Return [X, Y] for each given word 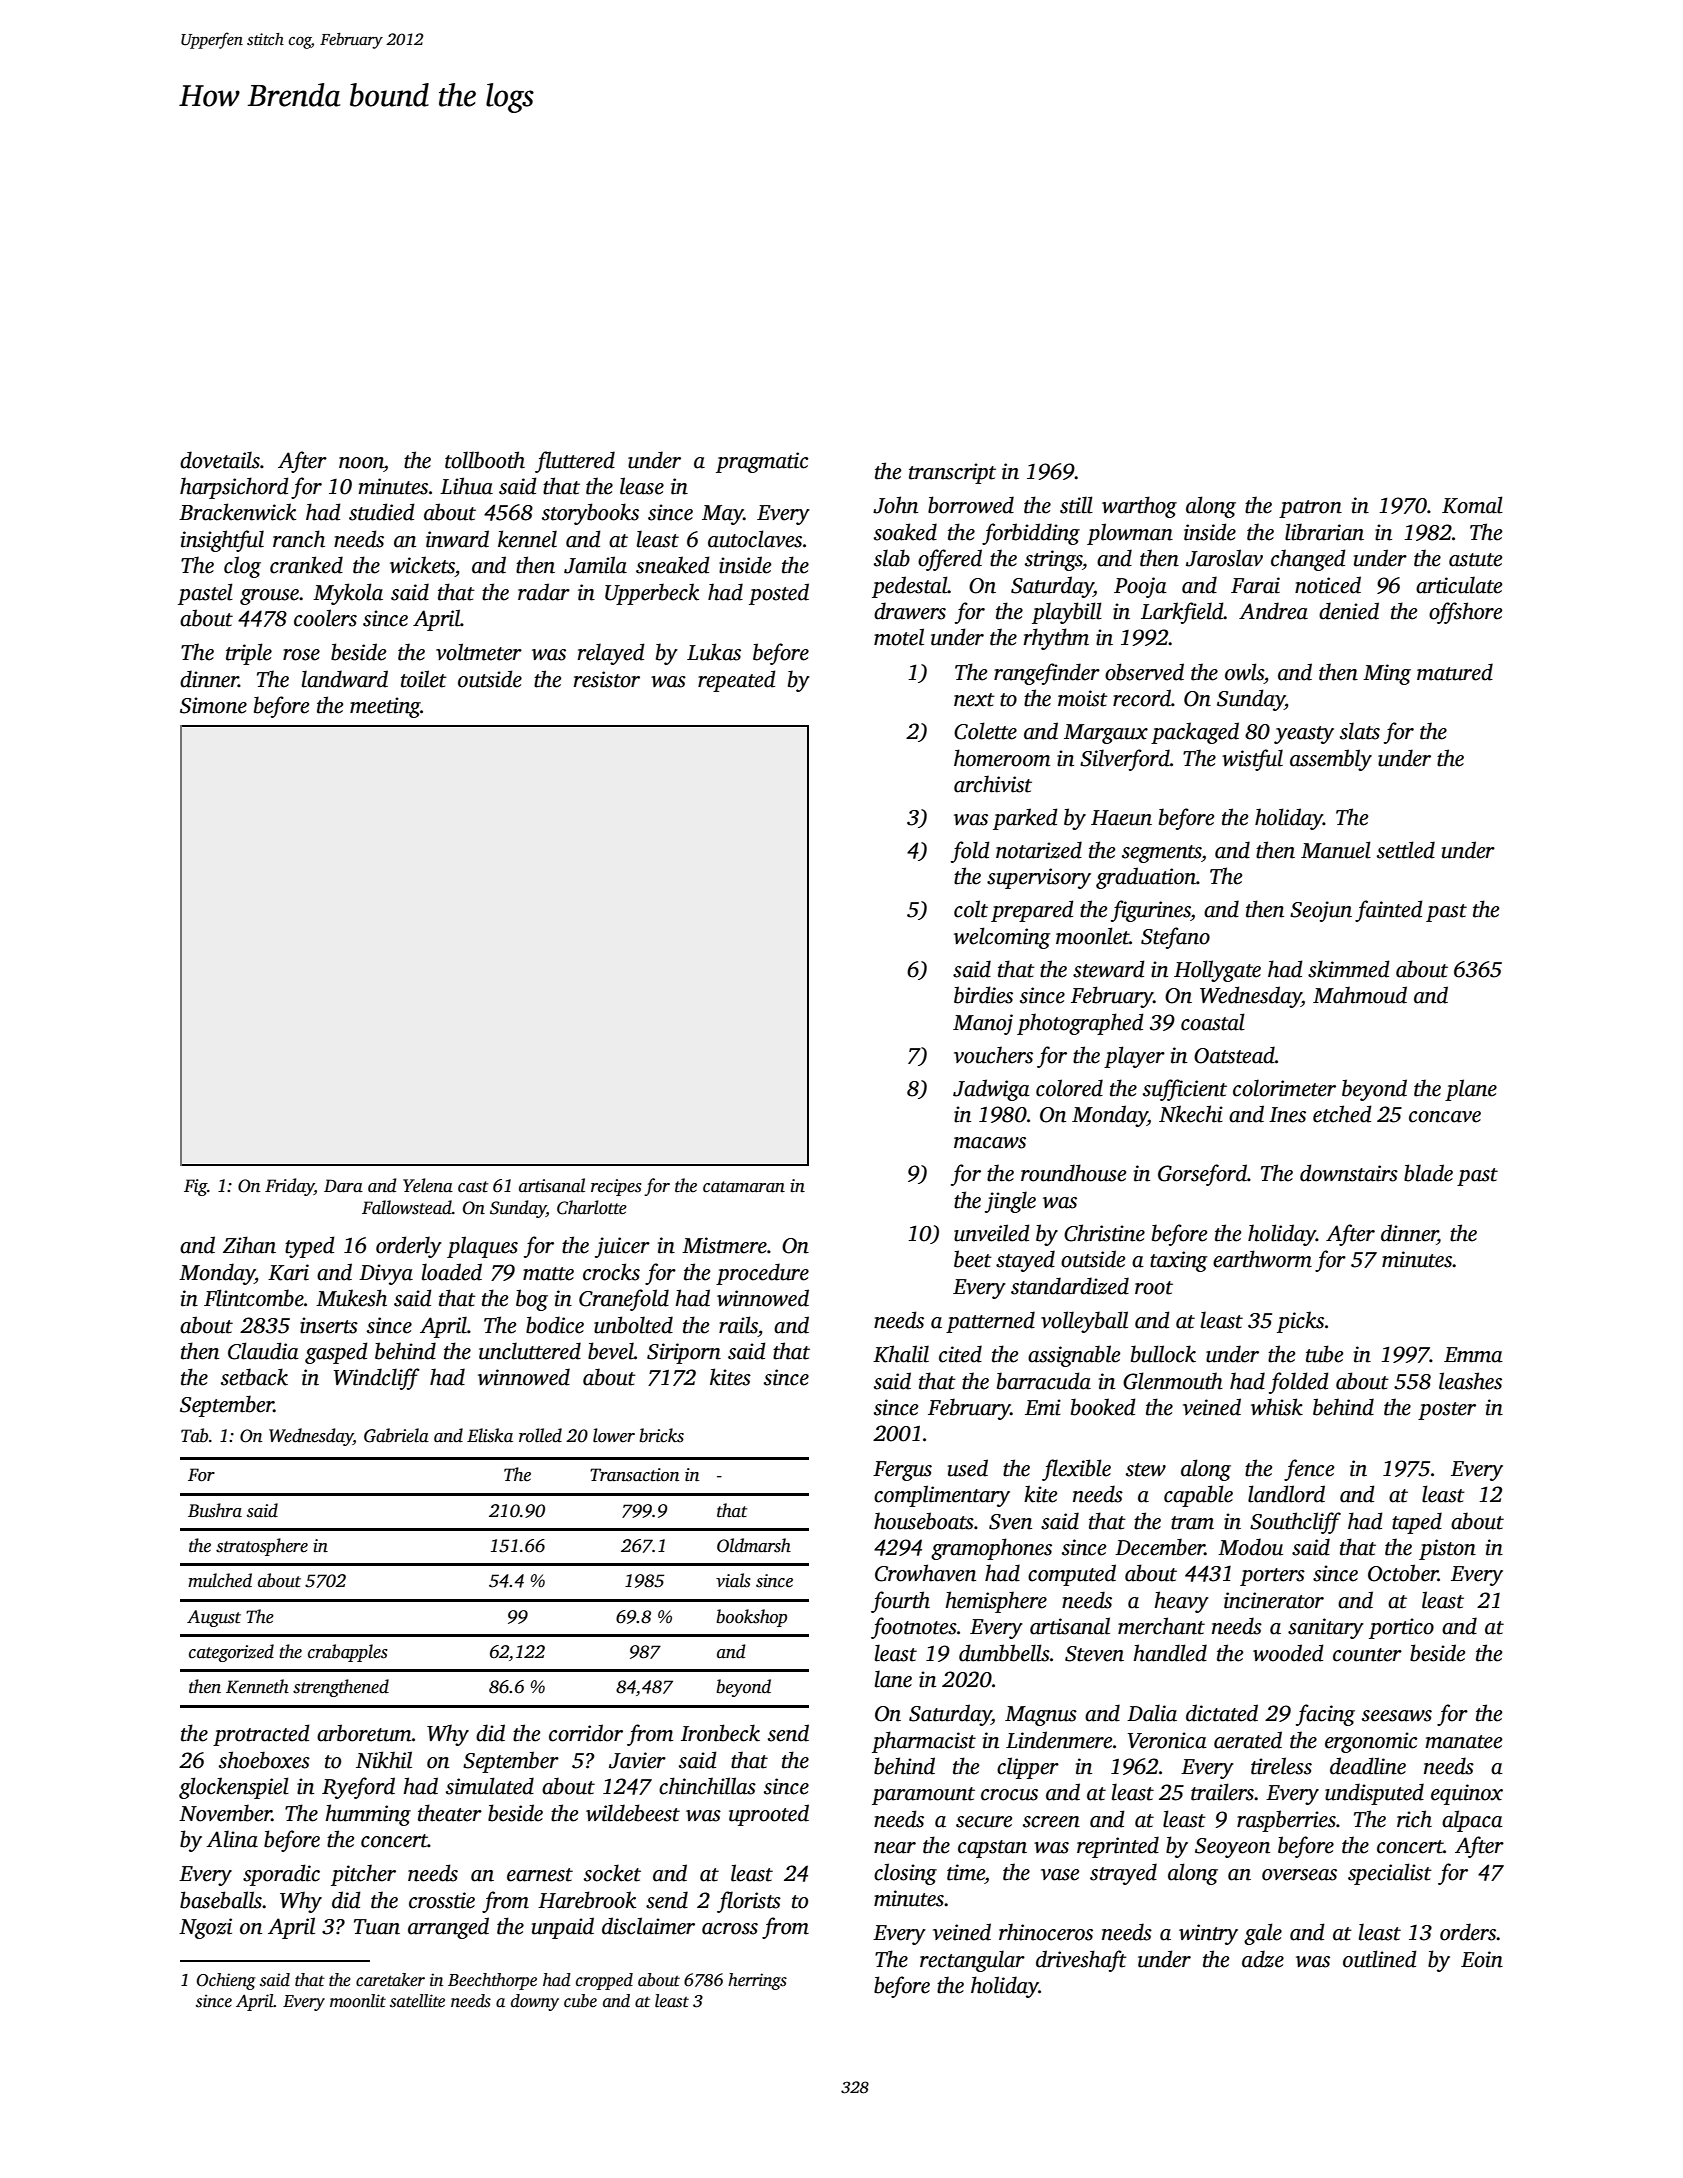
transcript [952, 473]
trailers [1222, 1792]
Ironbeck [720, 1733]
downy [535, 2002]
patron [1310, 509]
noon [361, 463]
